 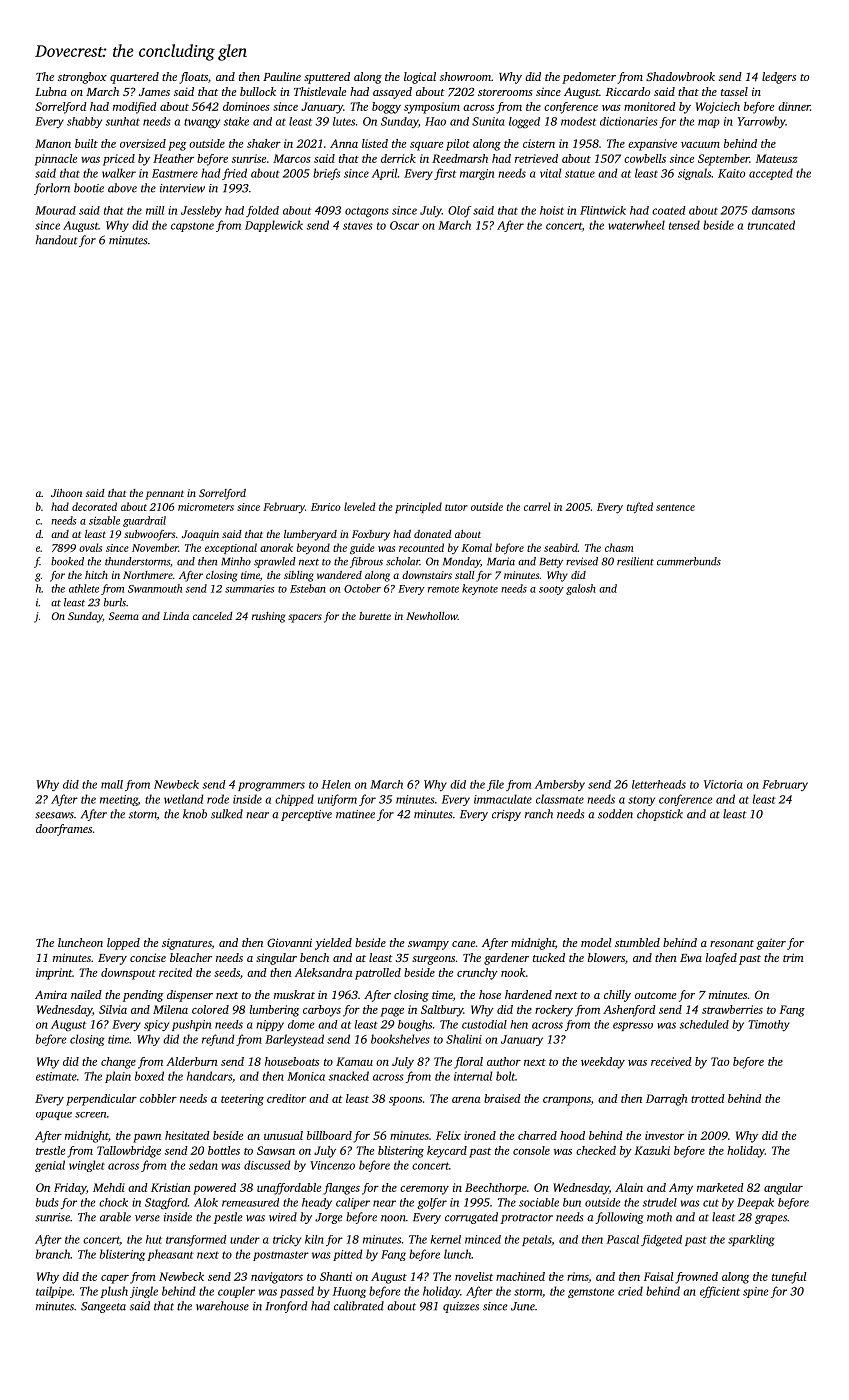 I want to click on tuneful, so click(x=789, y=1278).
